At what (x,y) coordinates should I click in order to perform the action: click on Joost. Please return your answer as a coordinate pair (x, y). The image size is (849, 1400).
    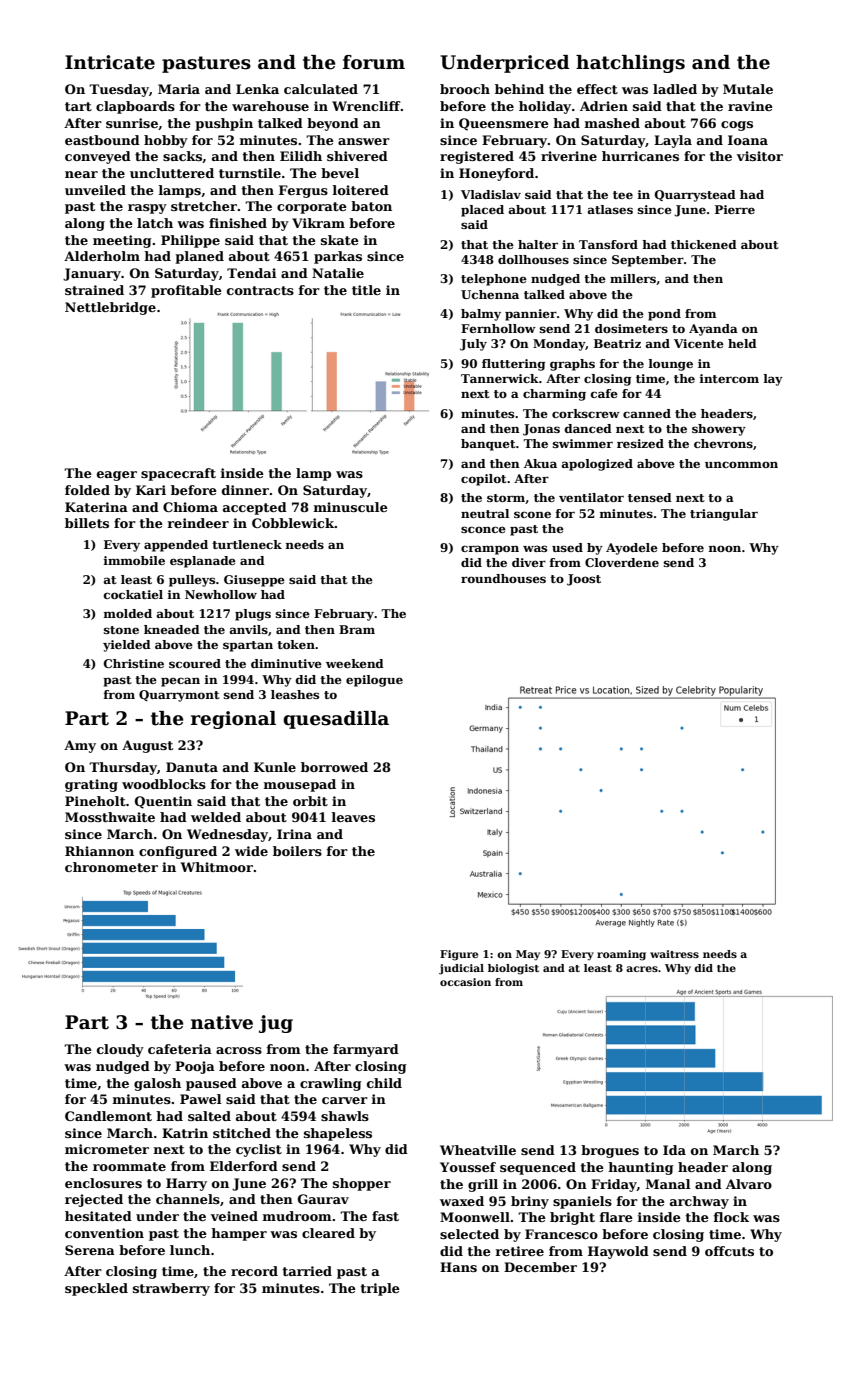
    Looking at the image, I should click on (584, 580).
